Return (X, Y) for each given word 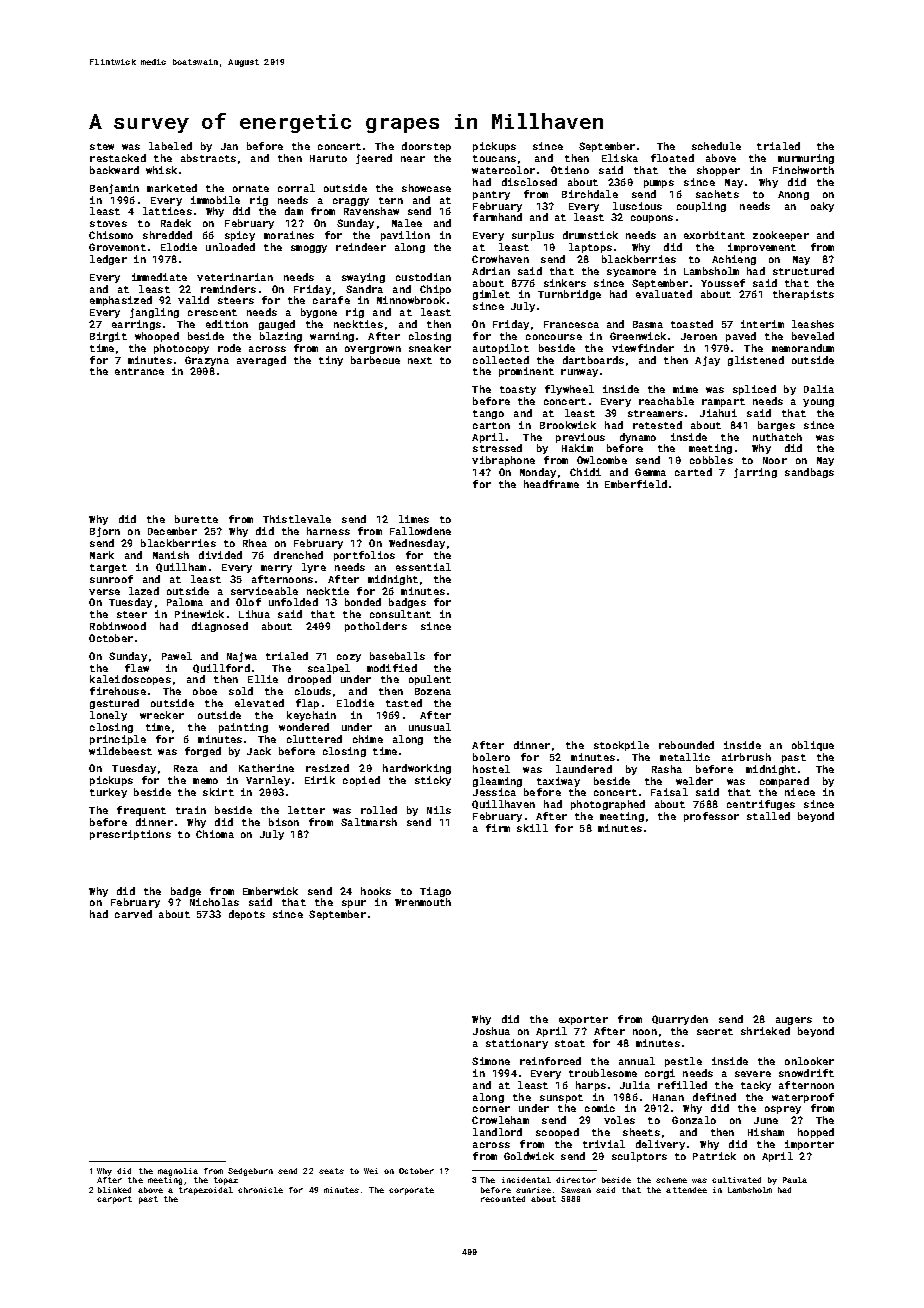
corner (491, 1109)
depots (247, 915)
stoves (108, 223)
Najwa (242, 657)
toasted (692, 324)
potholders (376, 627)
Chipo (435, 290)
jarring (755, 473)
